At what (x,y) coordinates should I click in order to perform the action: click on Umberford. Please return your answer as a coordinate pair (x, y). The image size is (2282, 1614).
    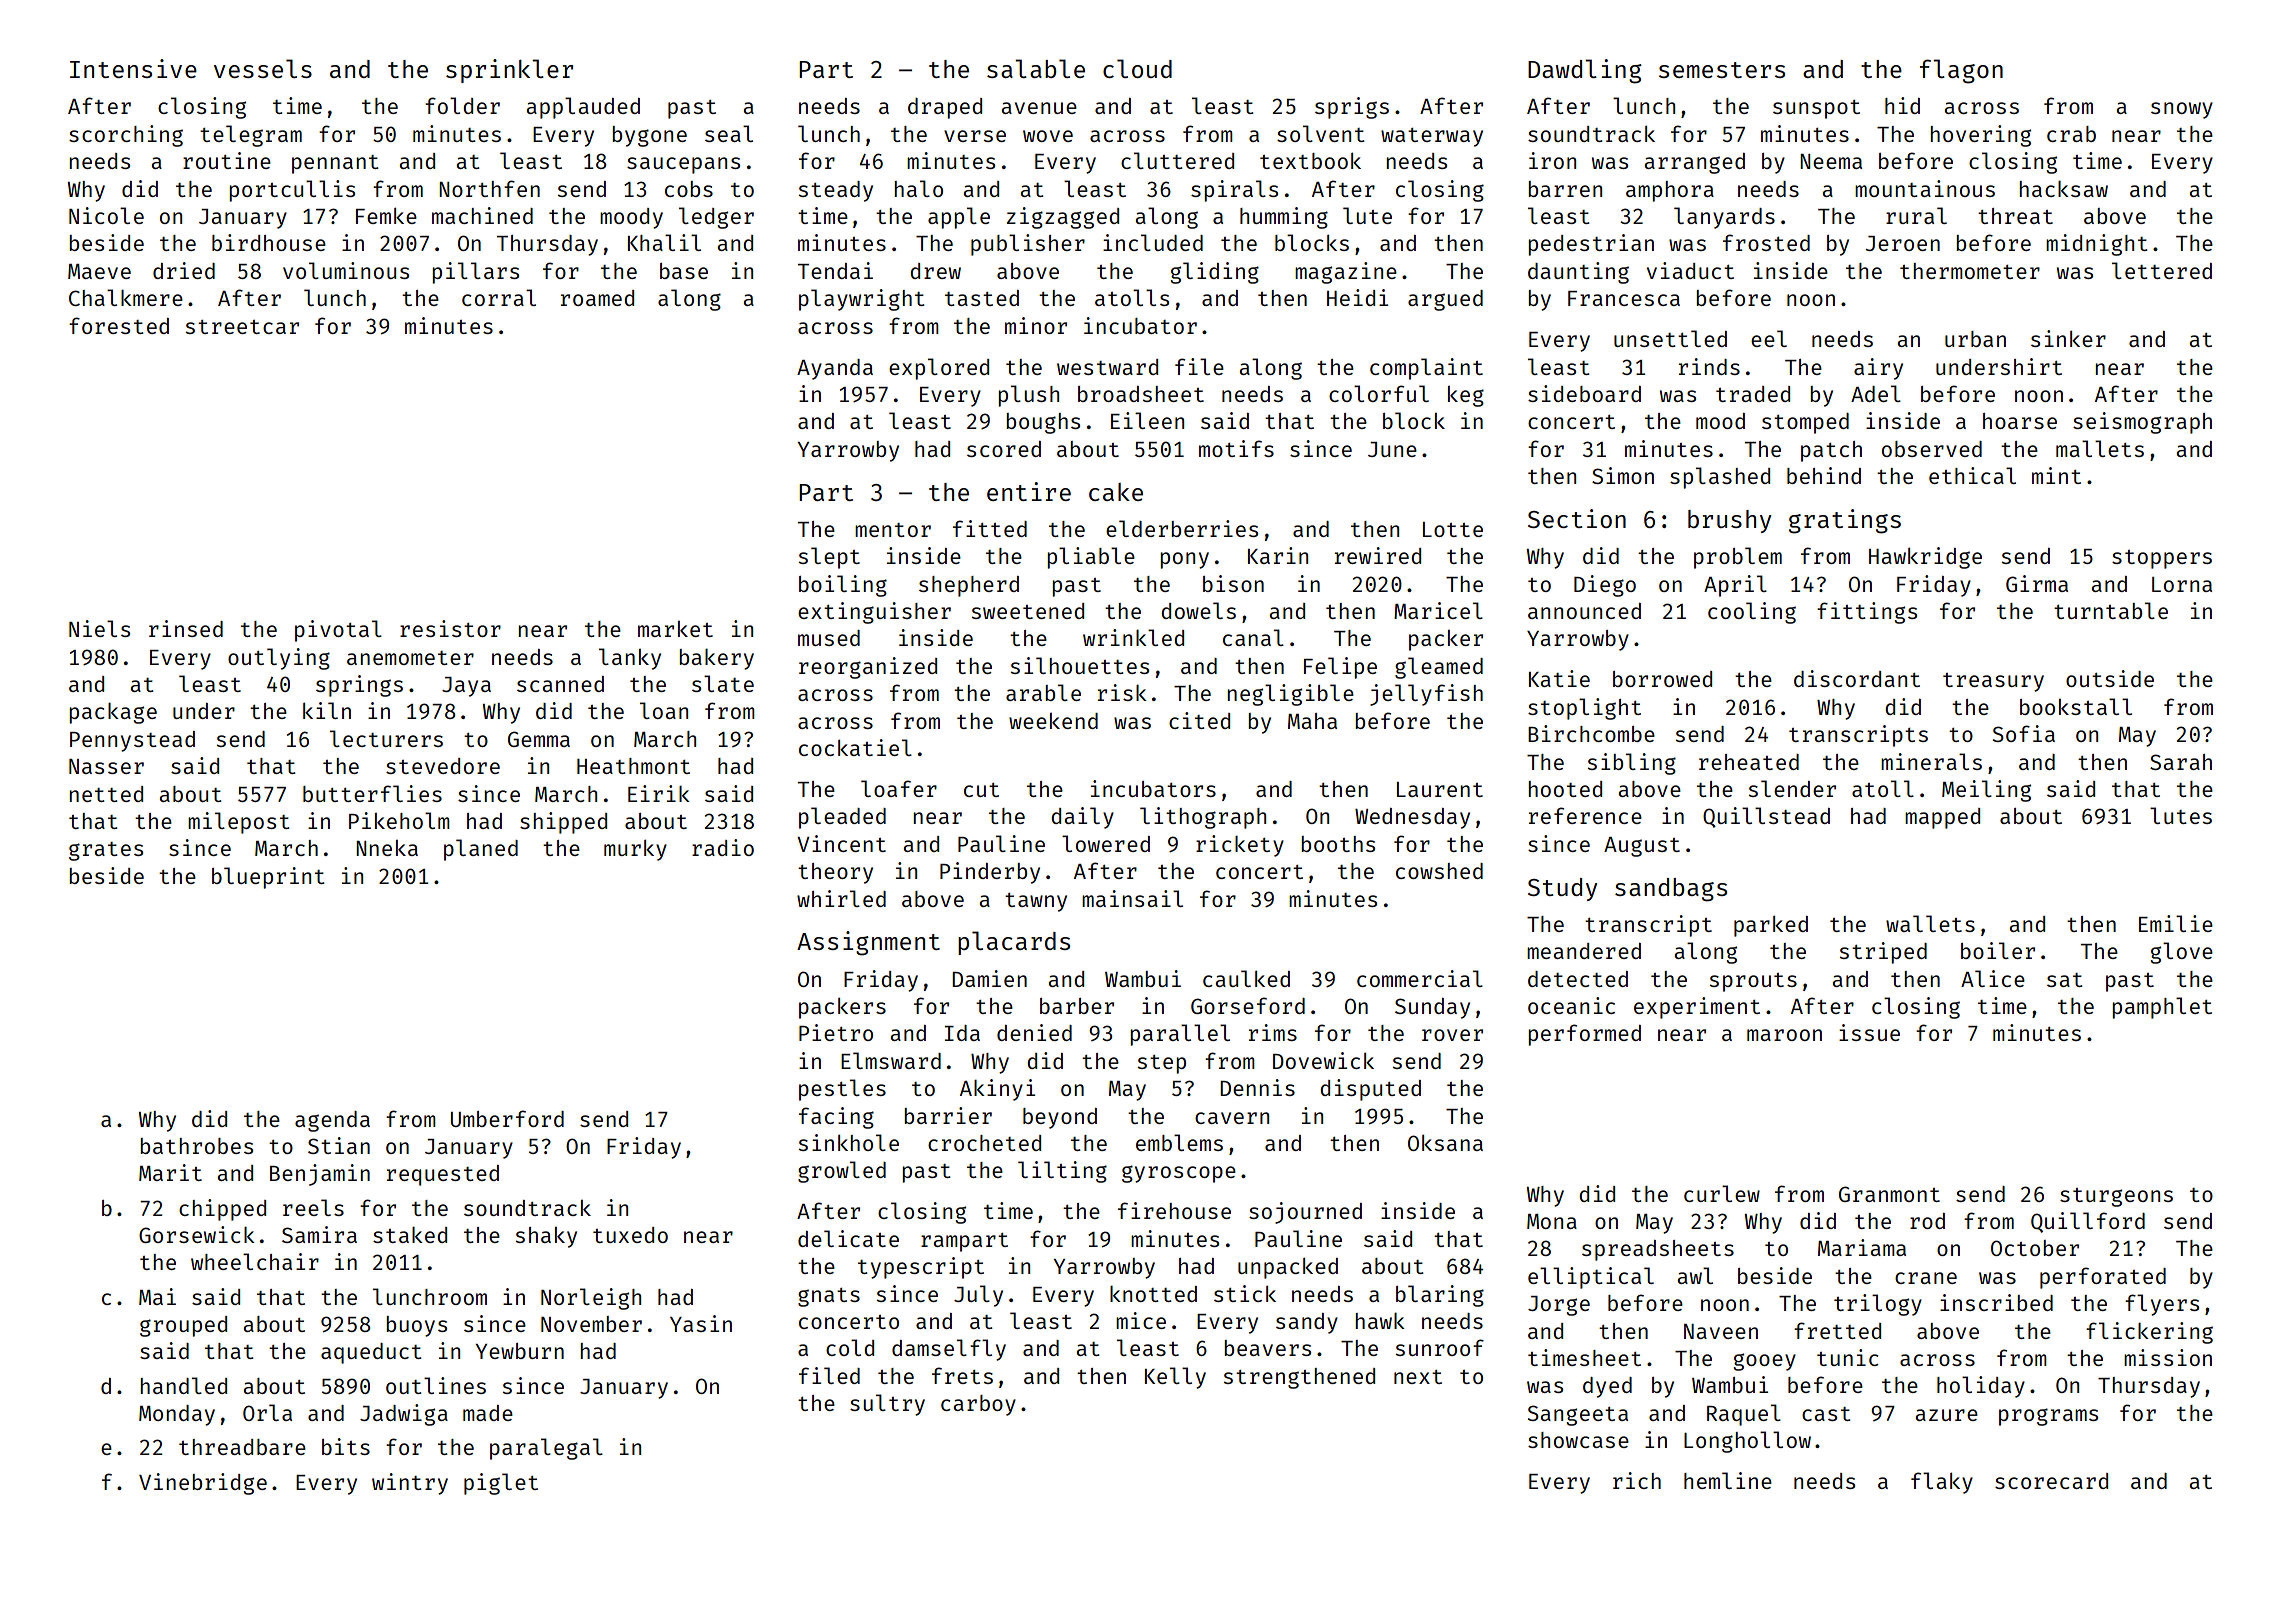
    Looking at the image, I should click on (507, 1118).
